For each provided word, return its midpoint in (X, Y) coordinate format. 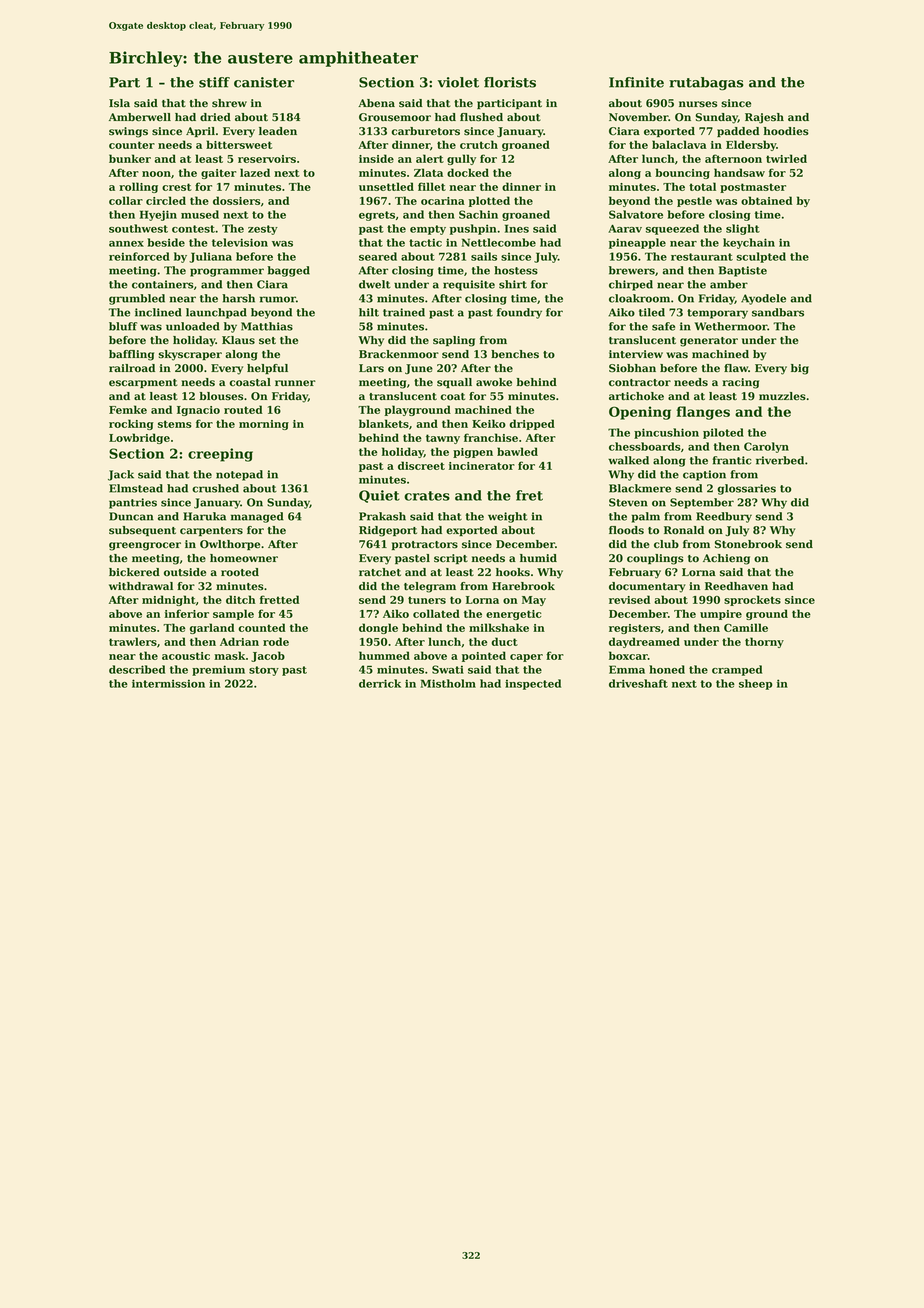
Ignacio (198, 411)
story (264, 671)
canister (264, 82)
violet (458, 82)
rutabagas (706, 84)
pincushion (666, 433)
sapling (454, 341)
